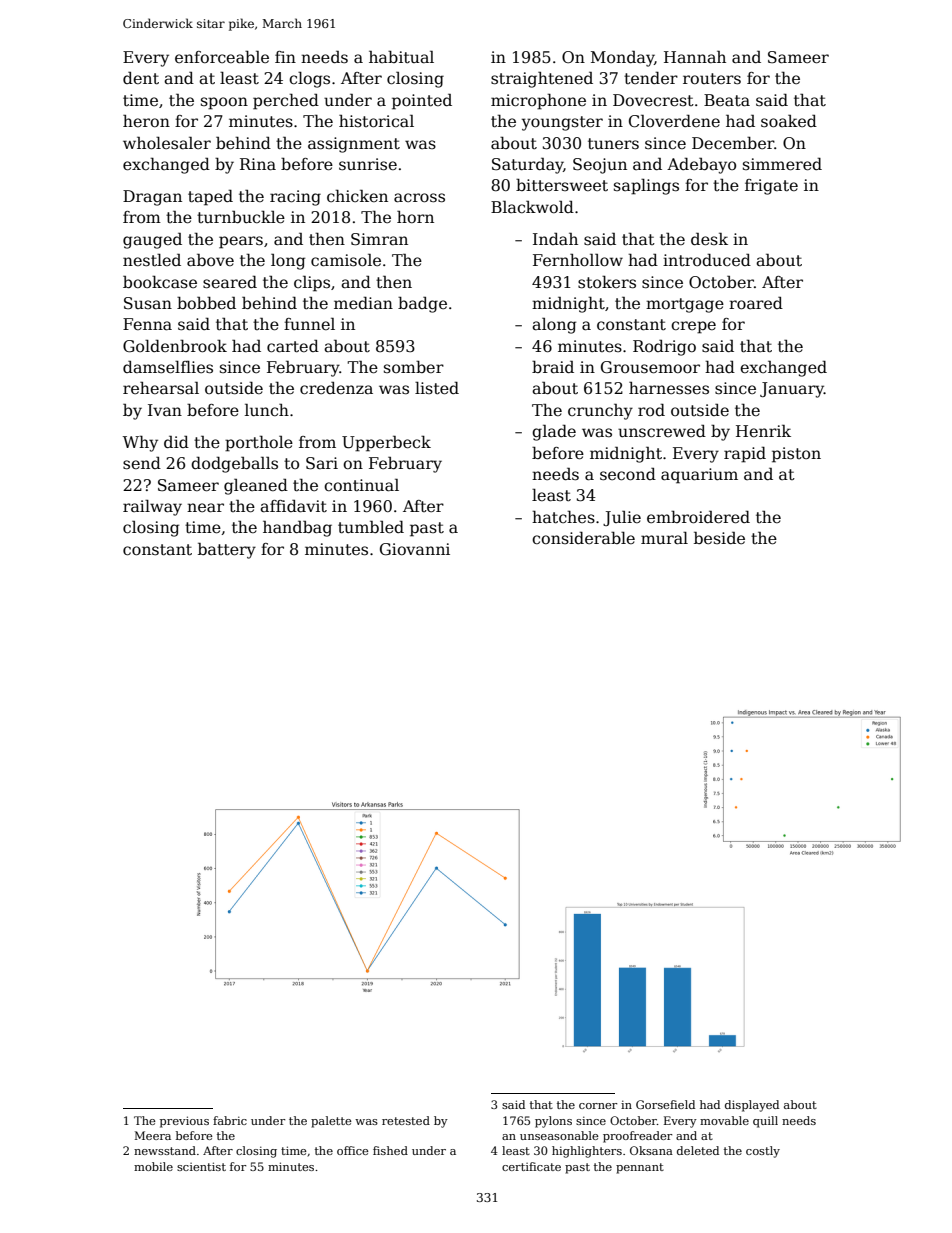  I want to click on pylons, so click(553, 1122).
